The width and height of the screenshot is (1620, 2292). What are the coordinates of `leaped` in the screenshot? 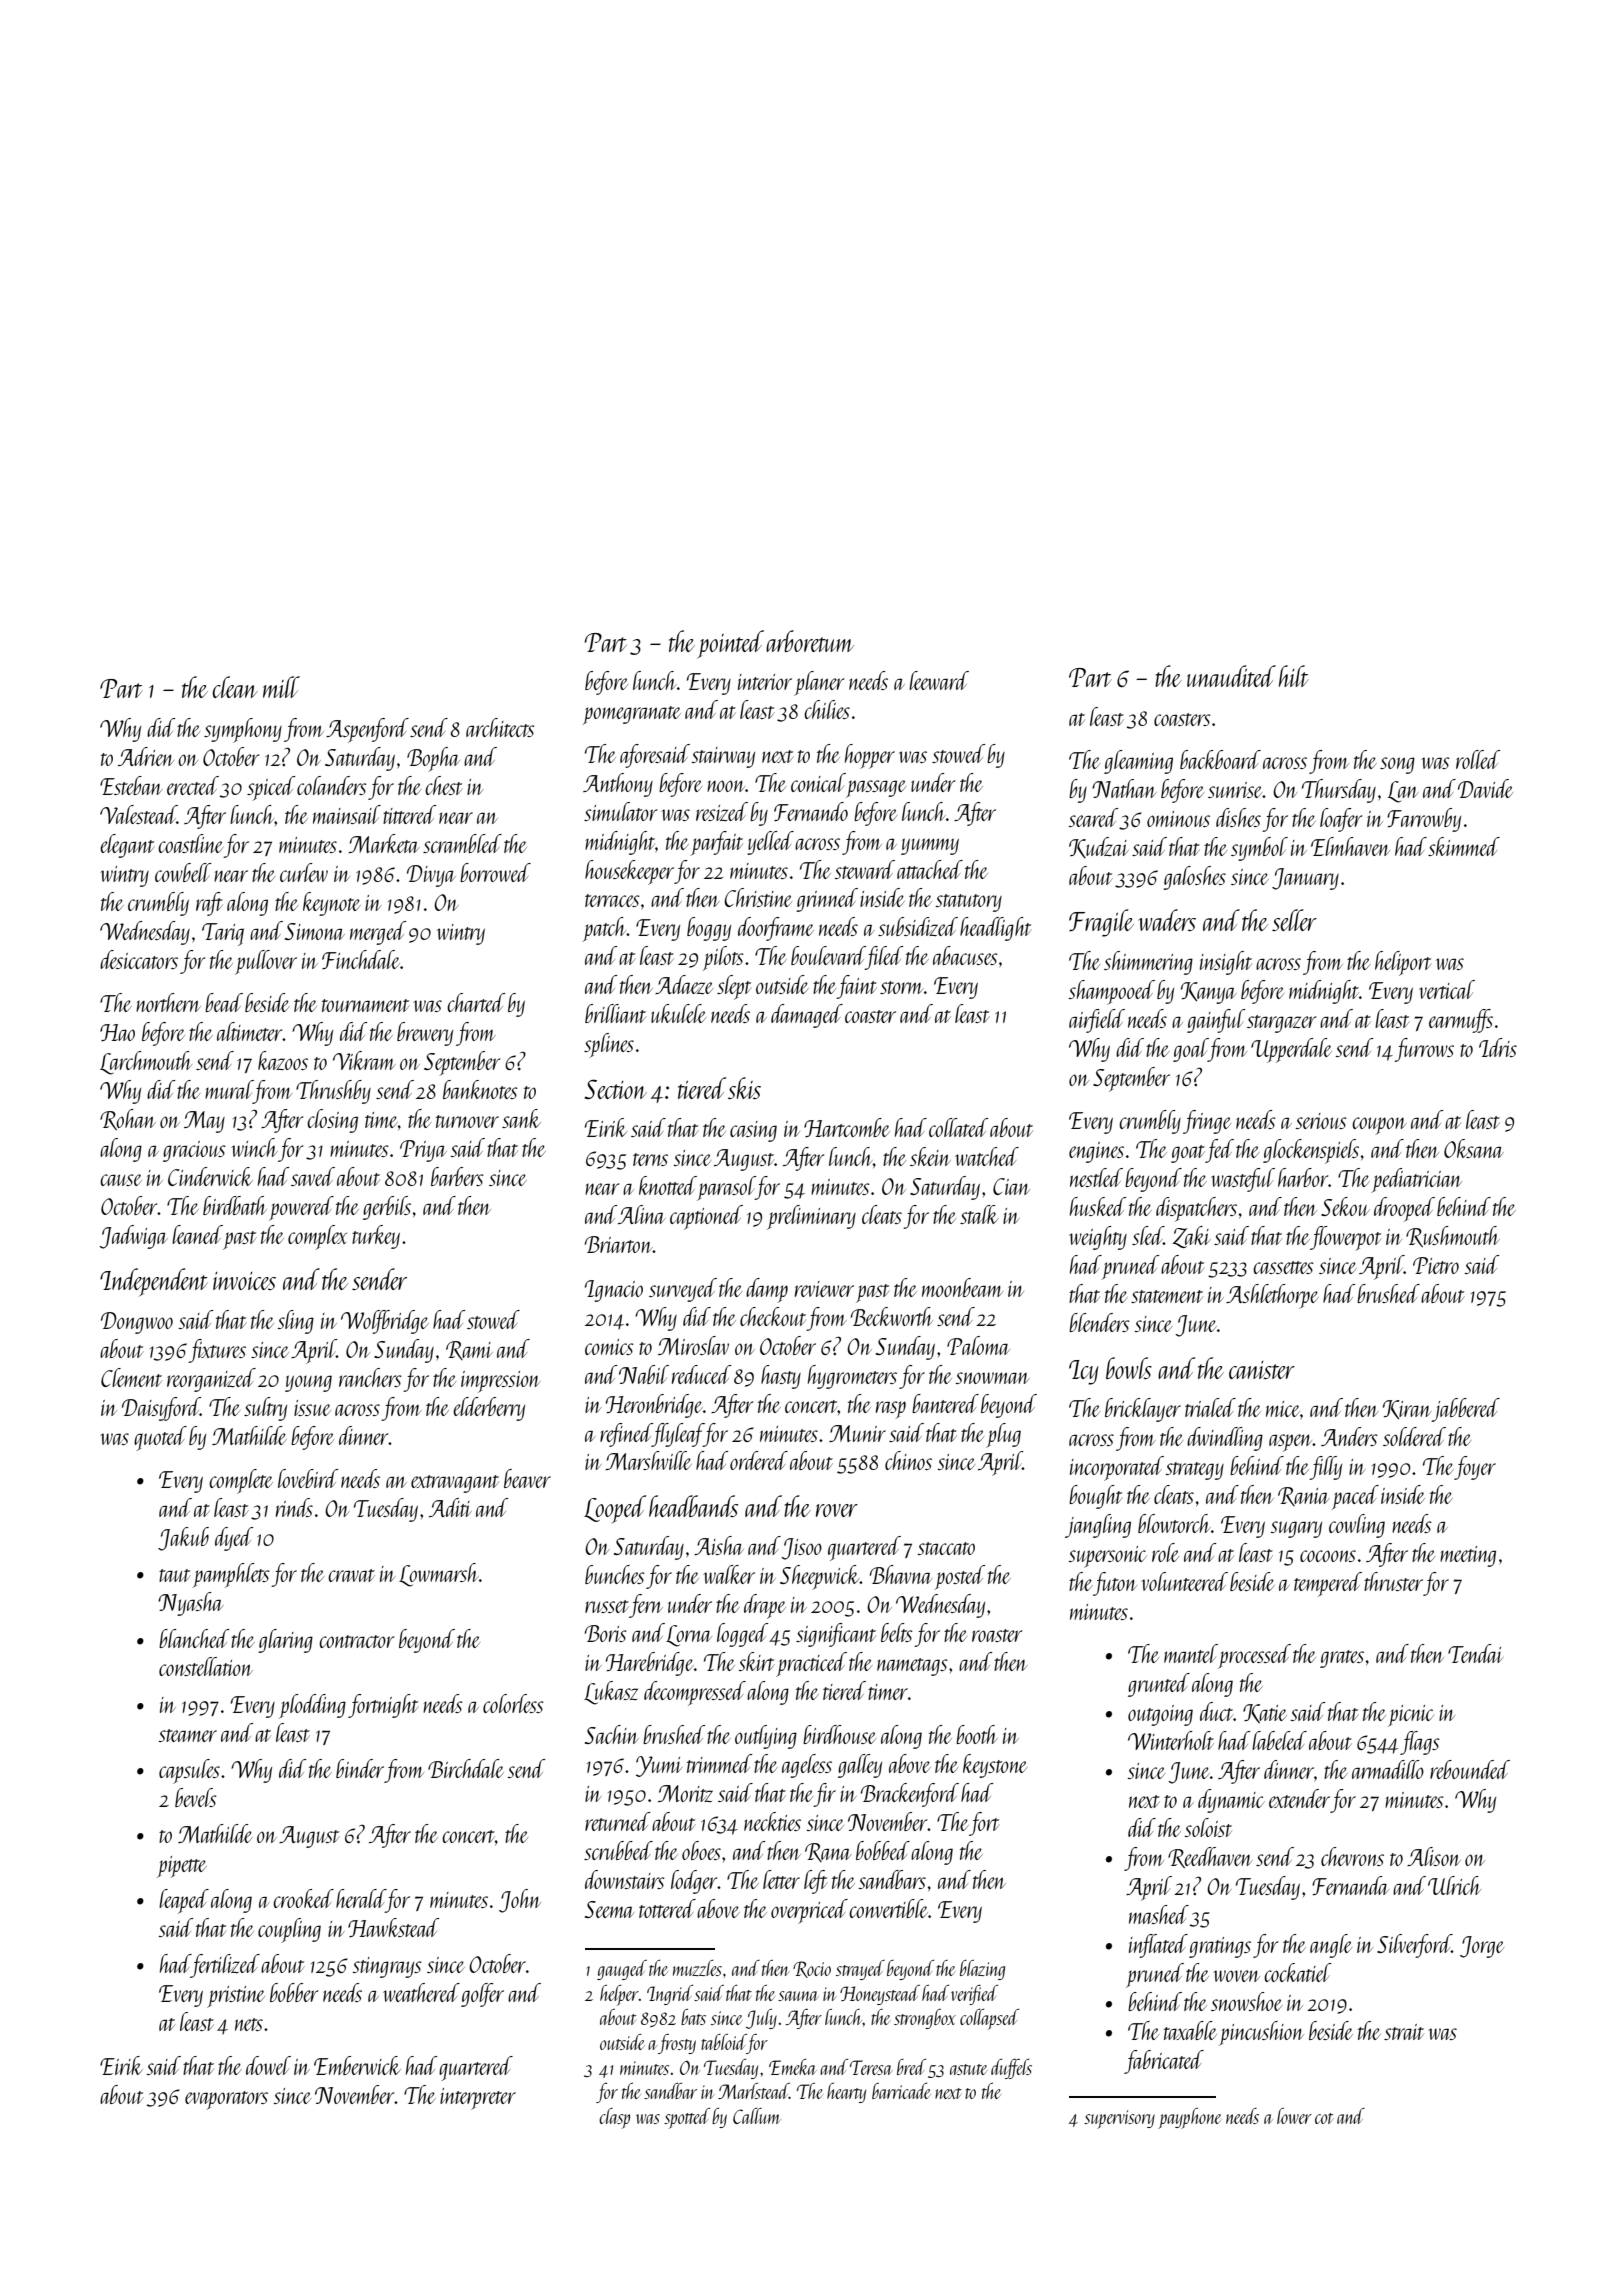 It's located at (184, 1901).
